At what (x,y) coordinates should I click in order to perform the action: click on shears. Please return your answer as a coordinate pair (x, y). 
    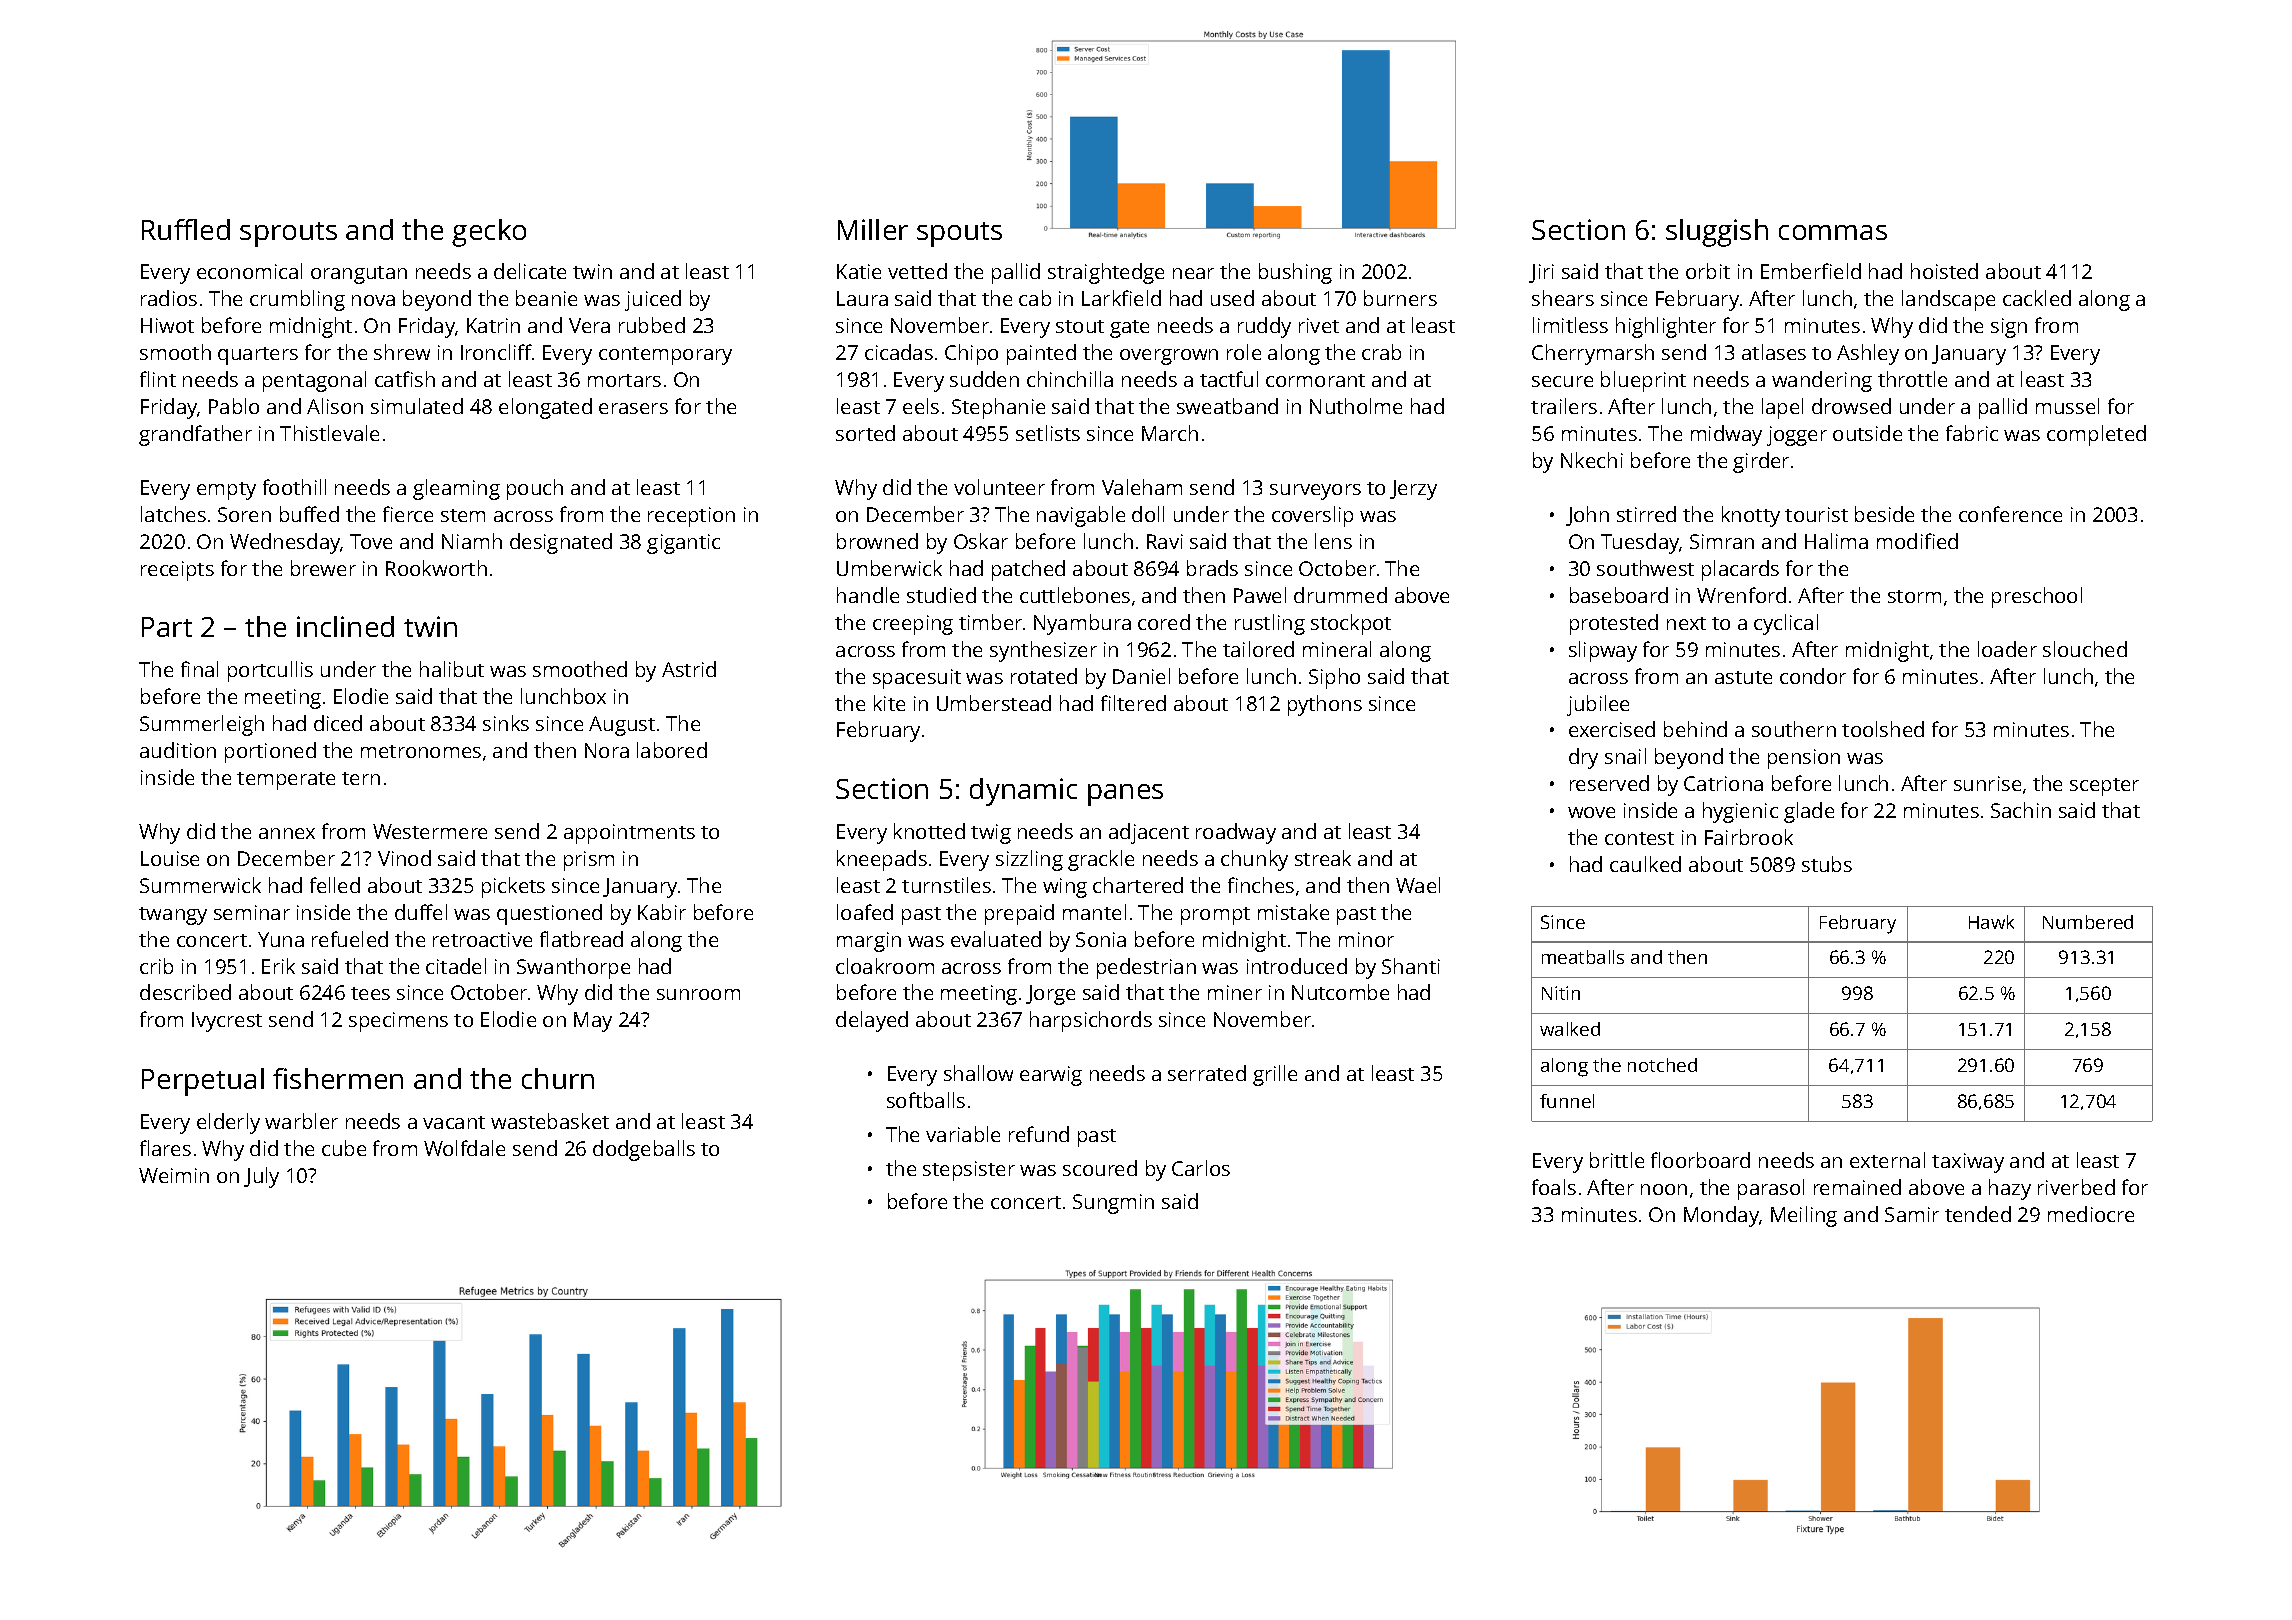
    Looking at the image, I should click on (1563, 298).
